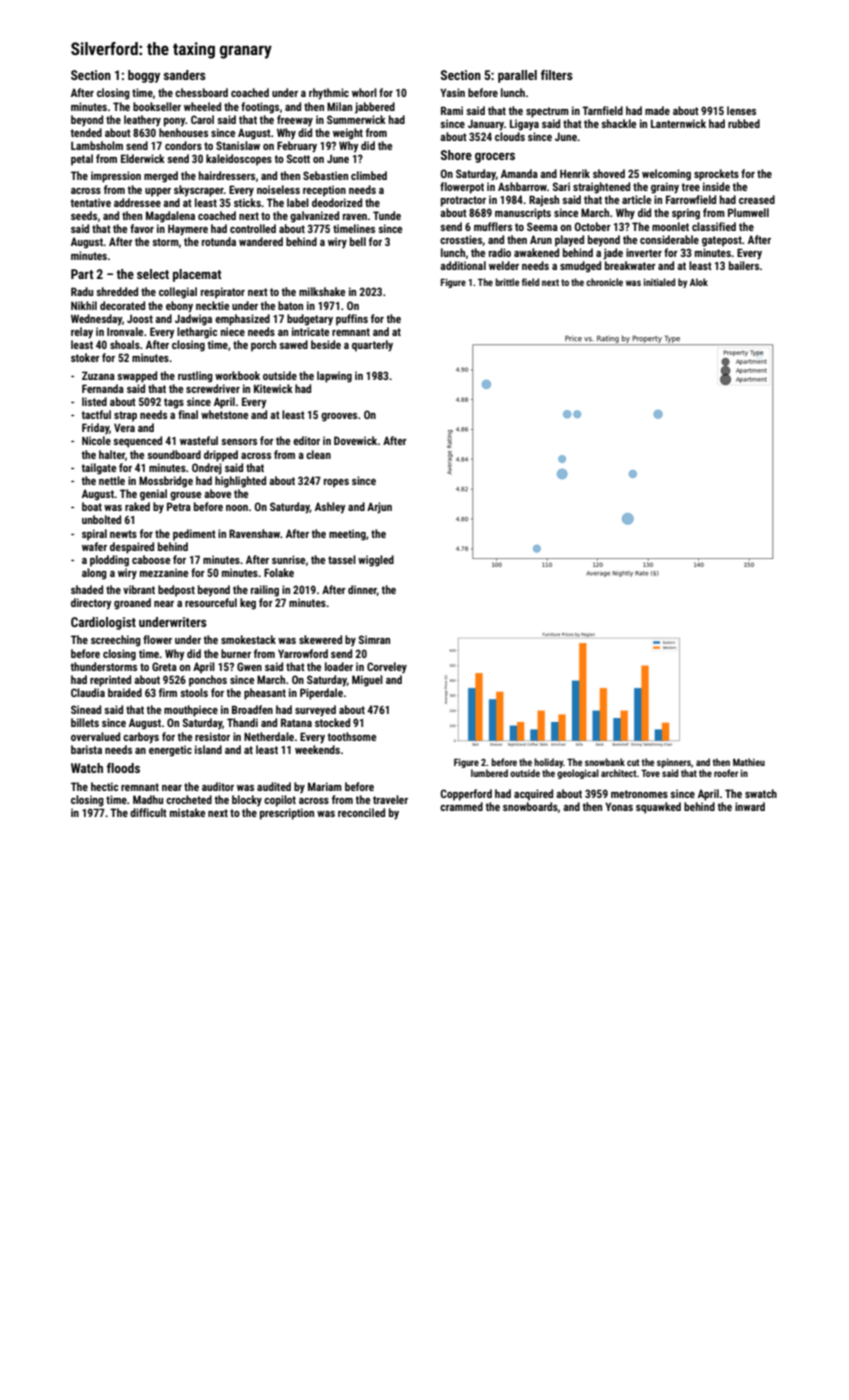 This screenshot has width=849, height=1400. Describe the element at coordinates (98, 469) in the screenshot. I see `tailgate` at that location.
